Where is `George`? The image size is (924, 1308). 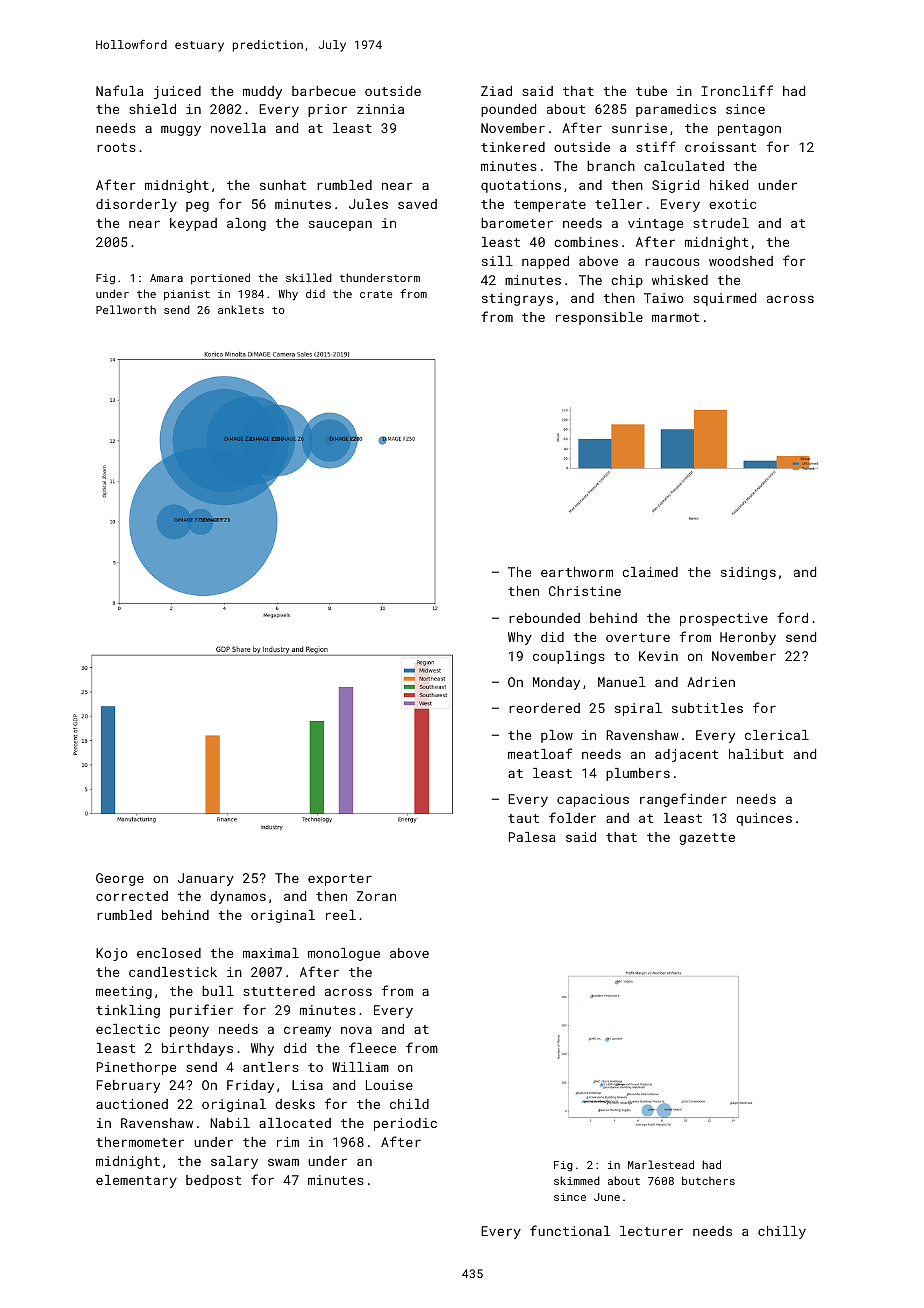
George is located at coordinates (120, 879).
